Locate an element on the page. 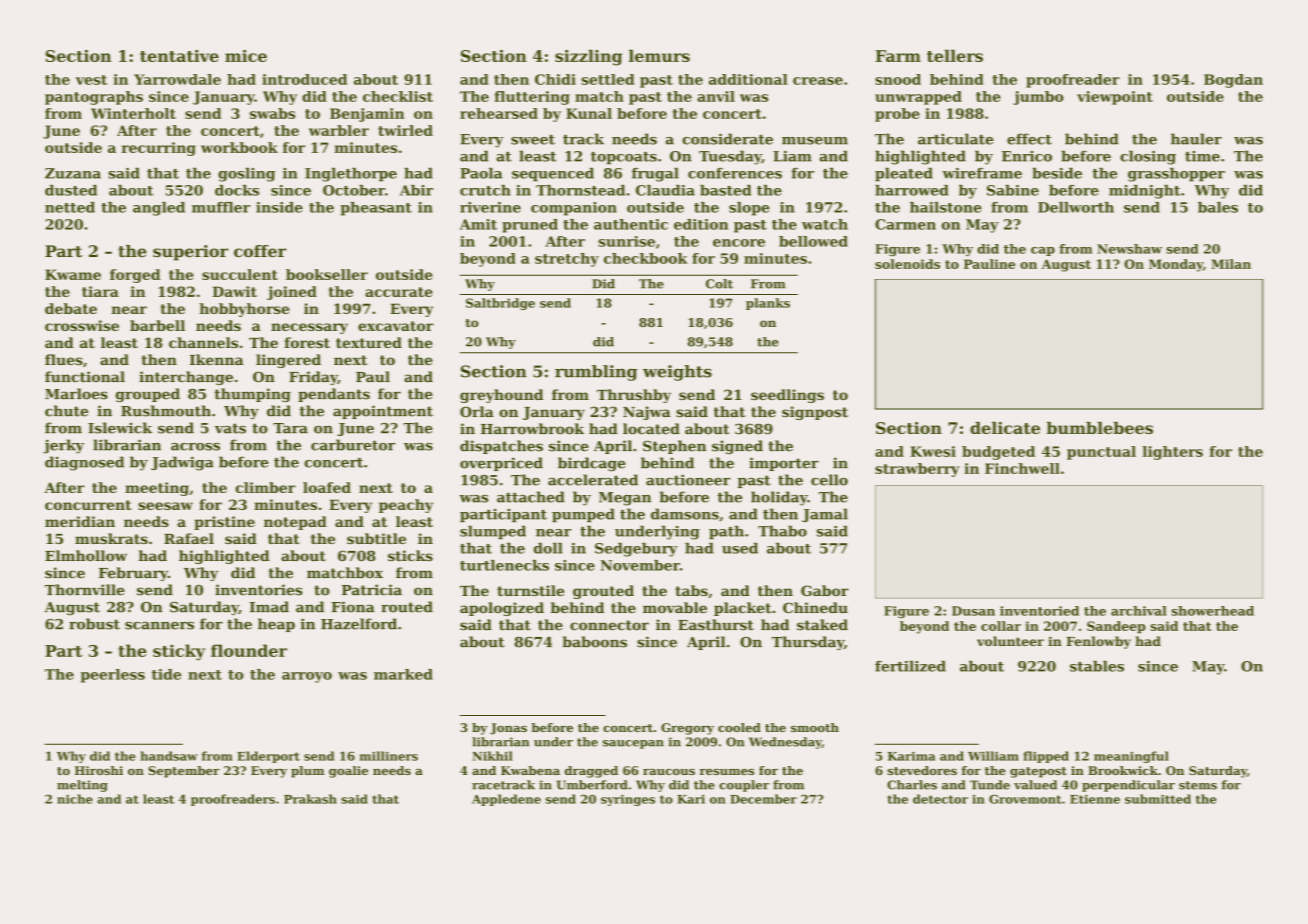 Image resolution: width=1308 pixels, height=924 pixels. tellers is located at coordinates (955, 55).
